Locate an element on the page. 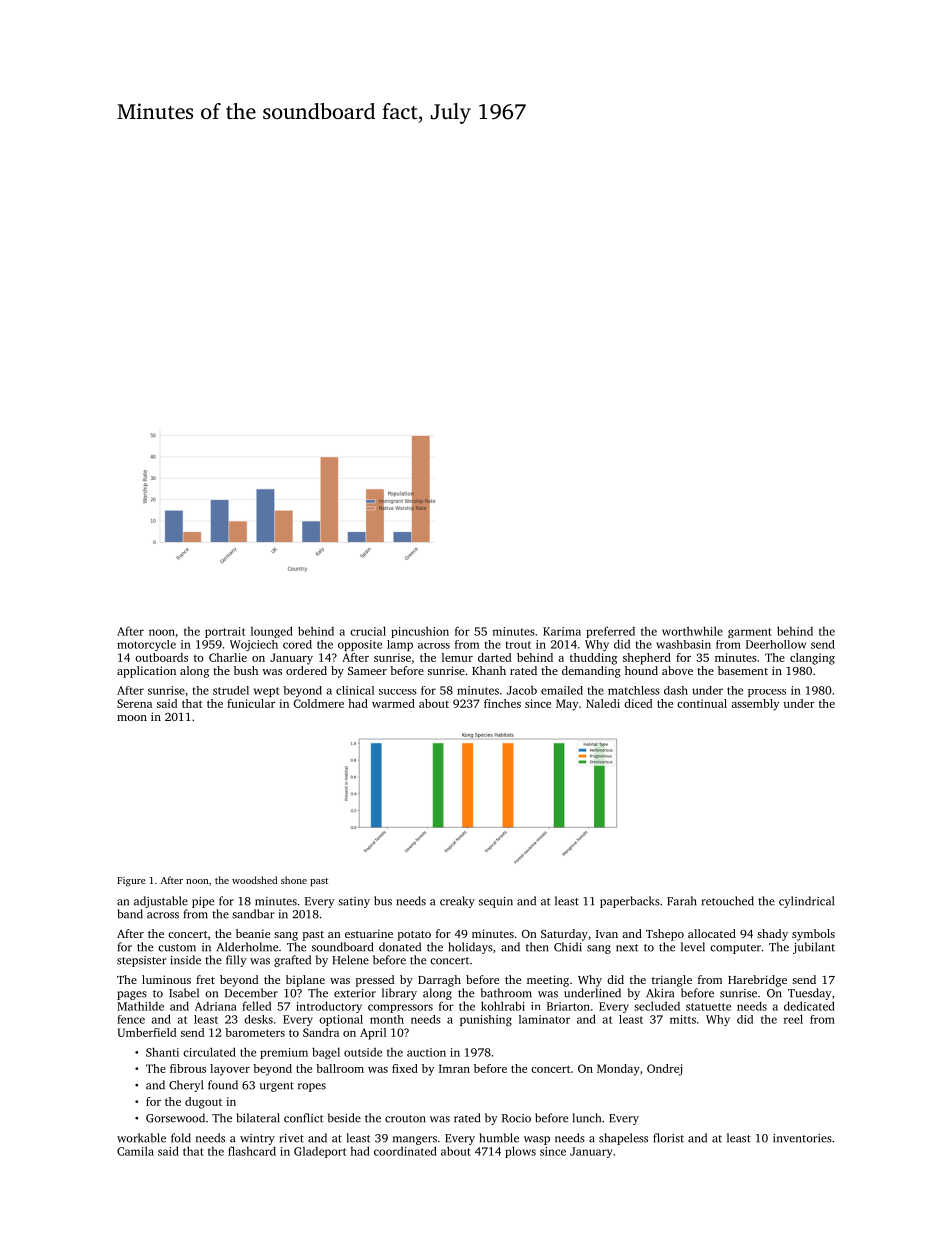 This document has height=1233, width=952. workable is located at coordinates (141, 1138).
